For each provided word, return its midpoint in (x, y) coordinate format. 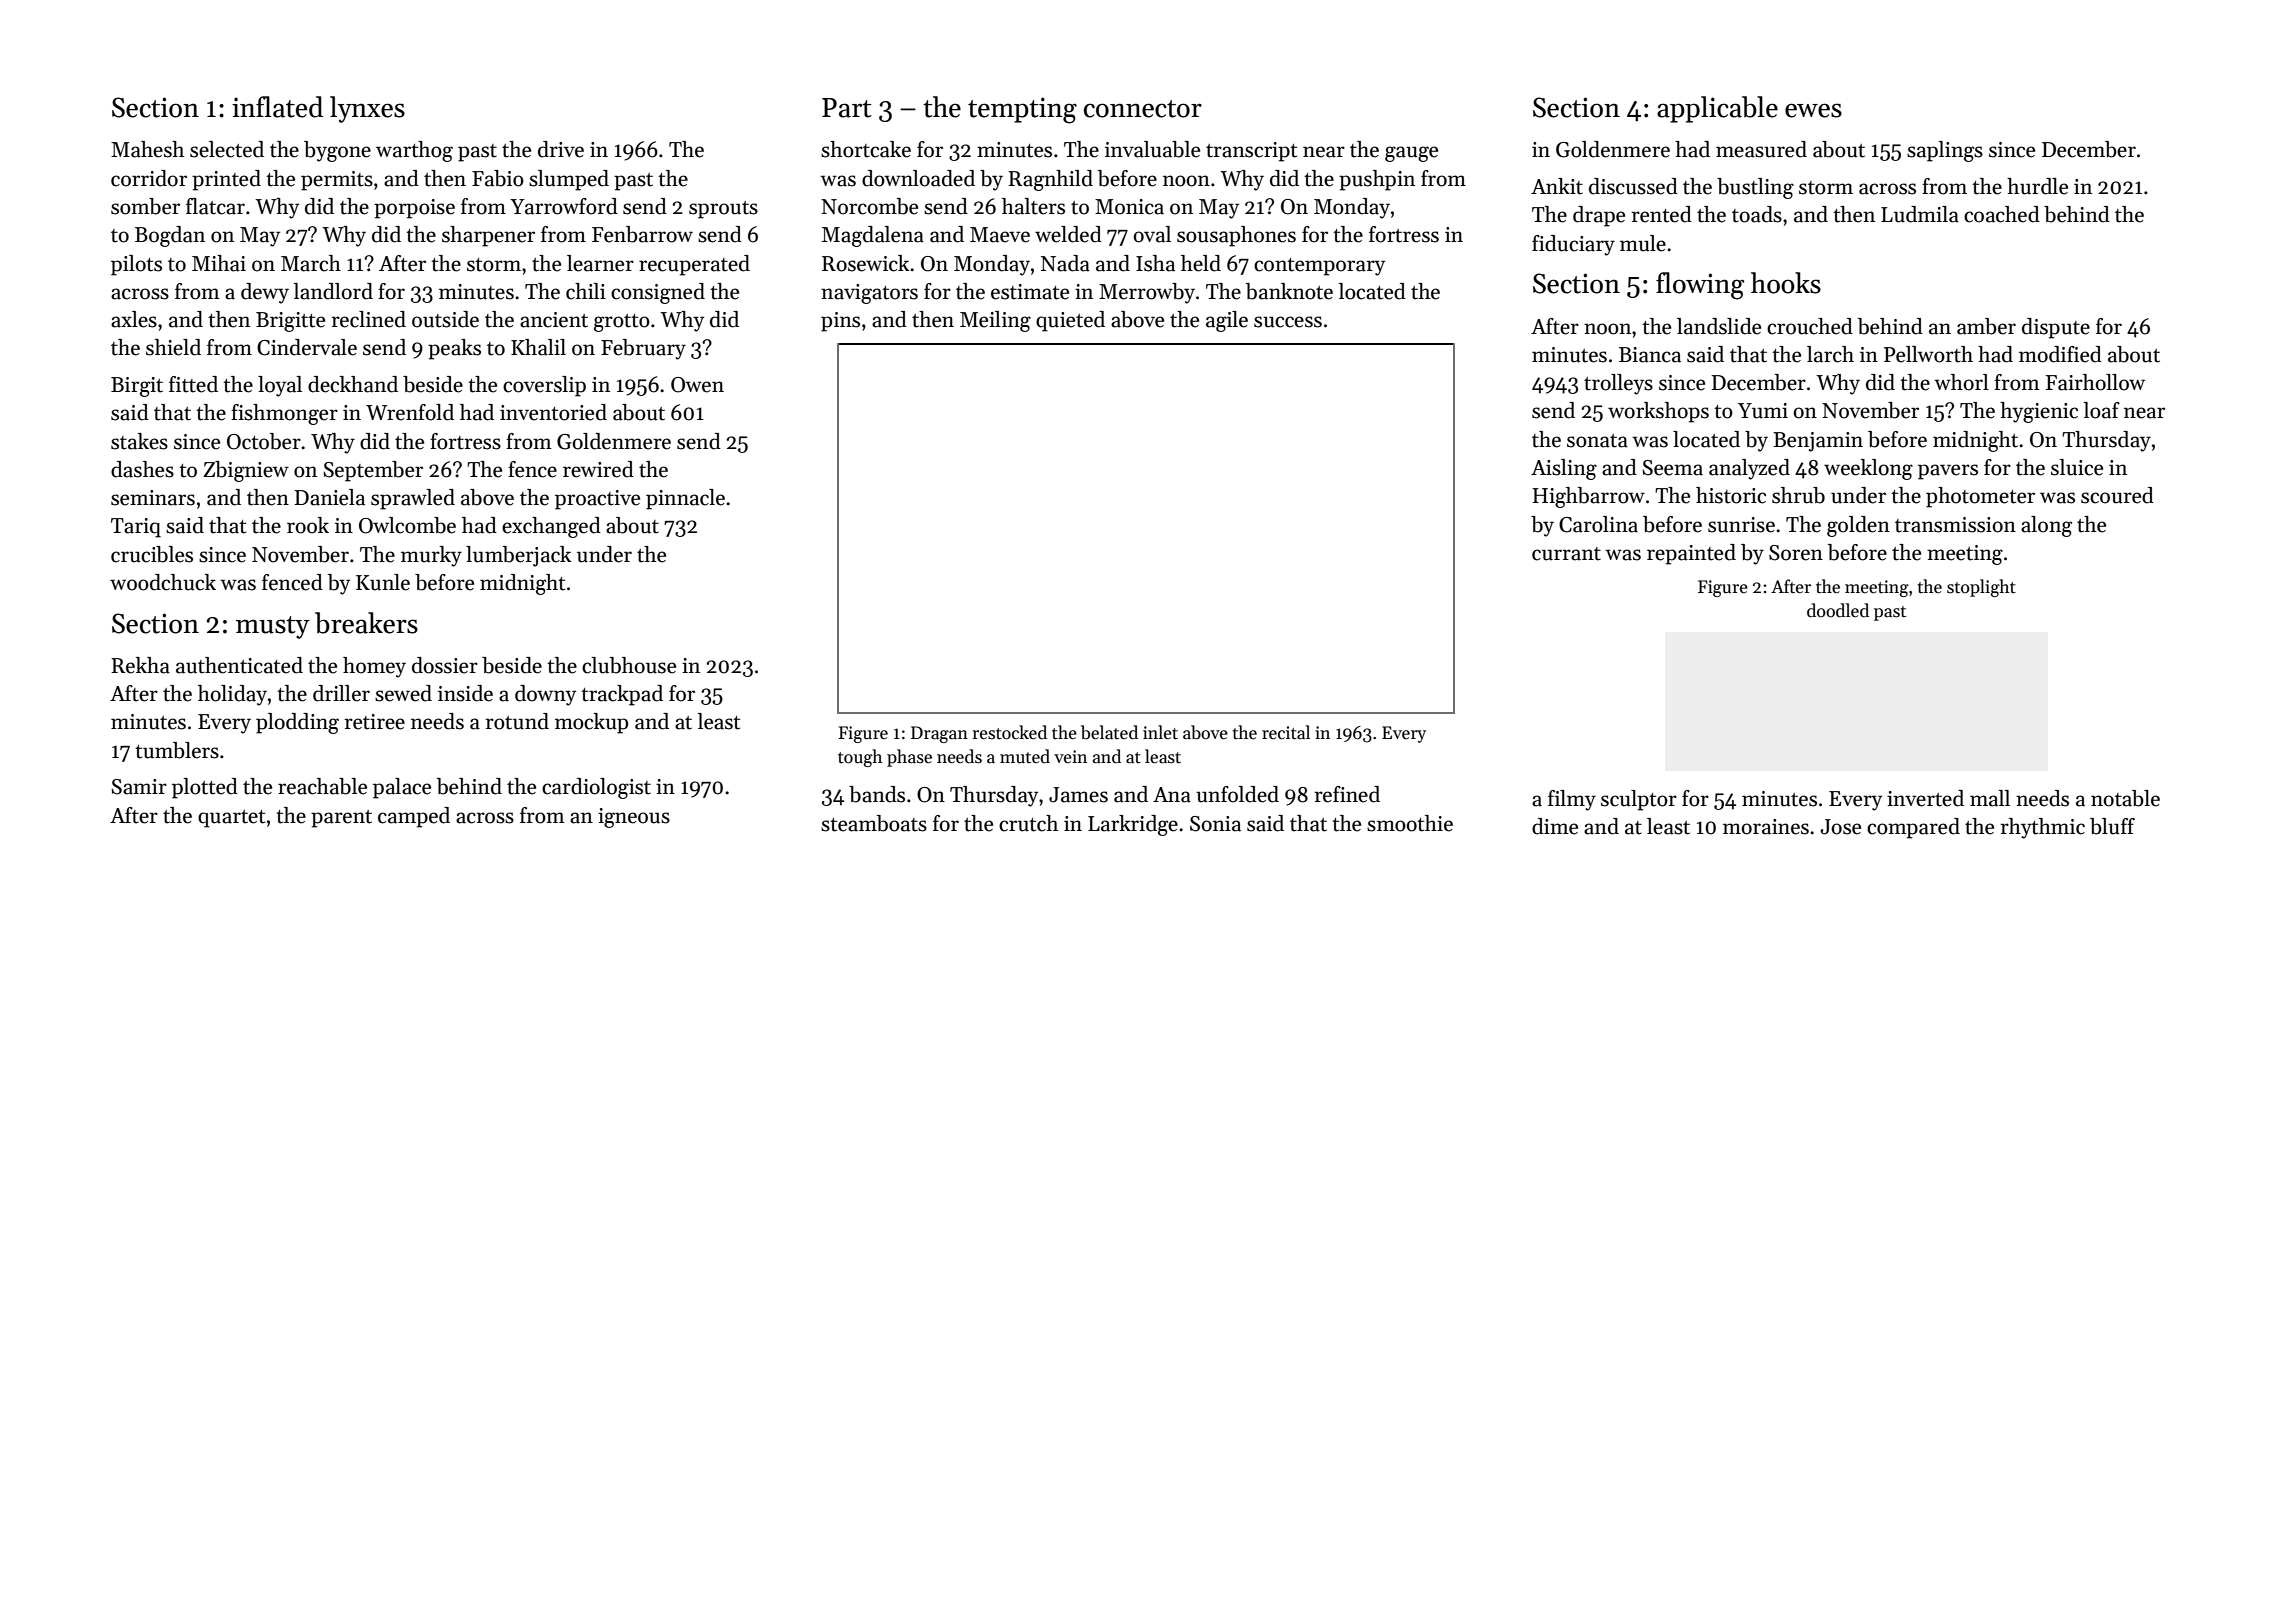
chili (586, 291)
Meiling (995, 321)
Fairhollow (2095, 382)
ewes (1813, 110)
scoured (2117, 495)
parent (341, 819)
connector (1143, 109)
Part (847, 108)
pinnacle (685, 499)
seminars (153, 498)
